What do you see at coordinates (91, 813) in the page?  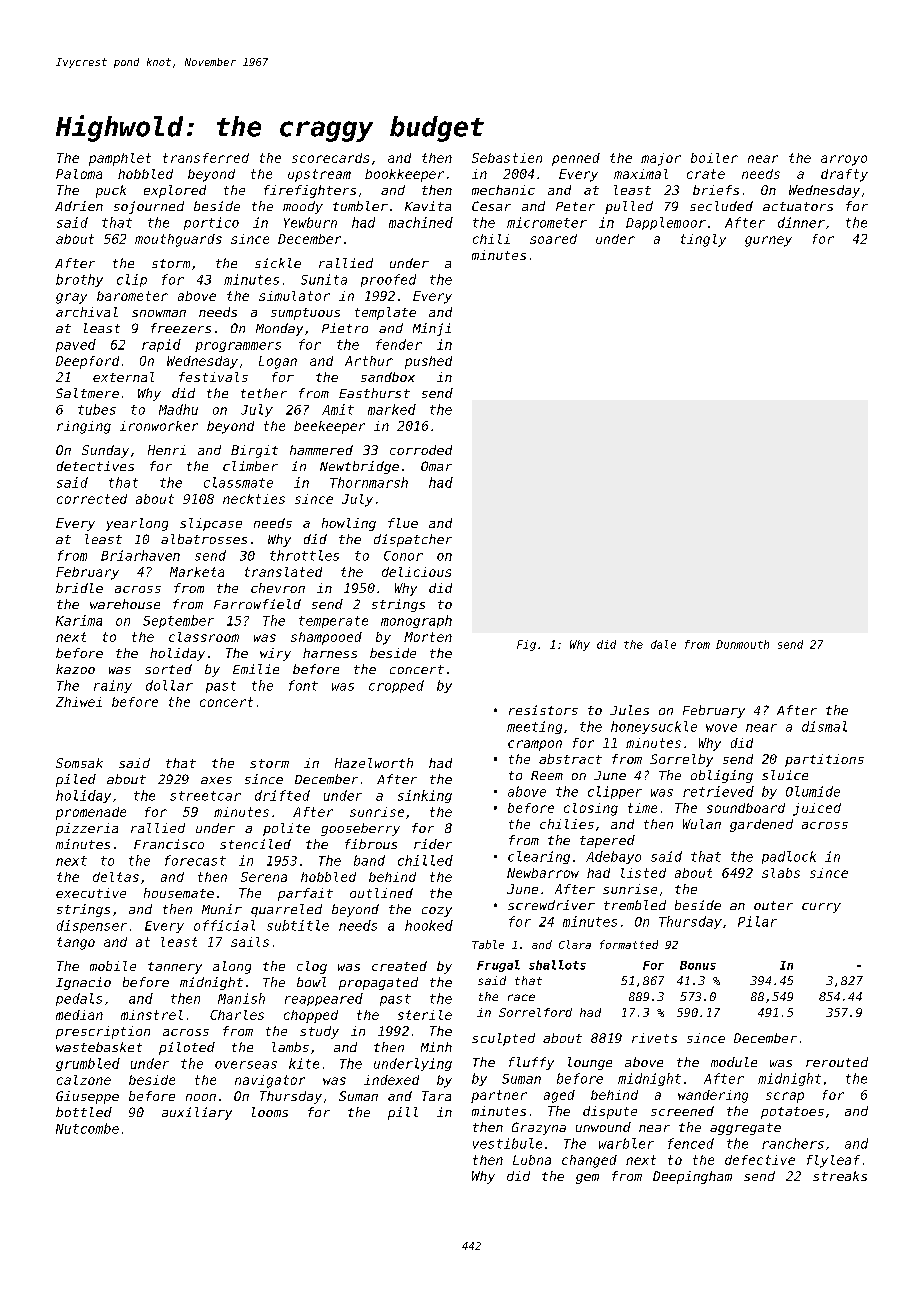 I see `promenade` at bounding box center [91, 813].
